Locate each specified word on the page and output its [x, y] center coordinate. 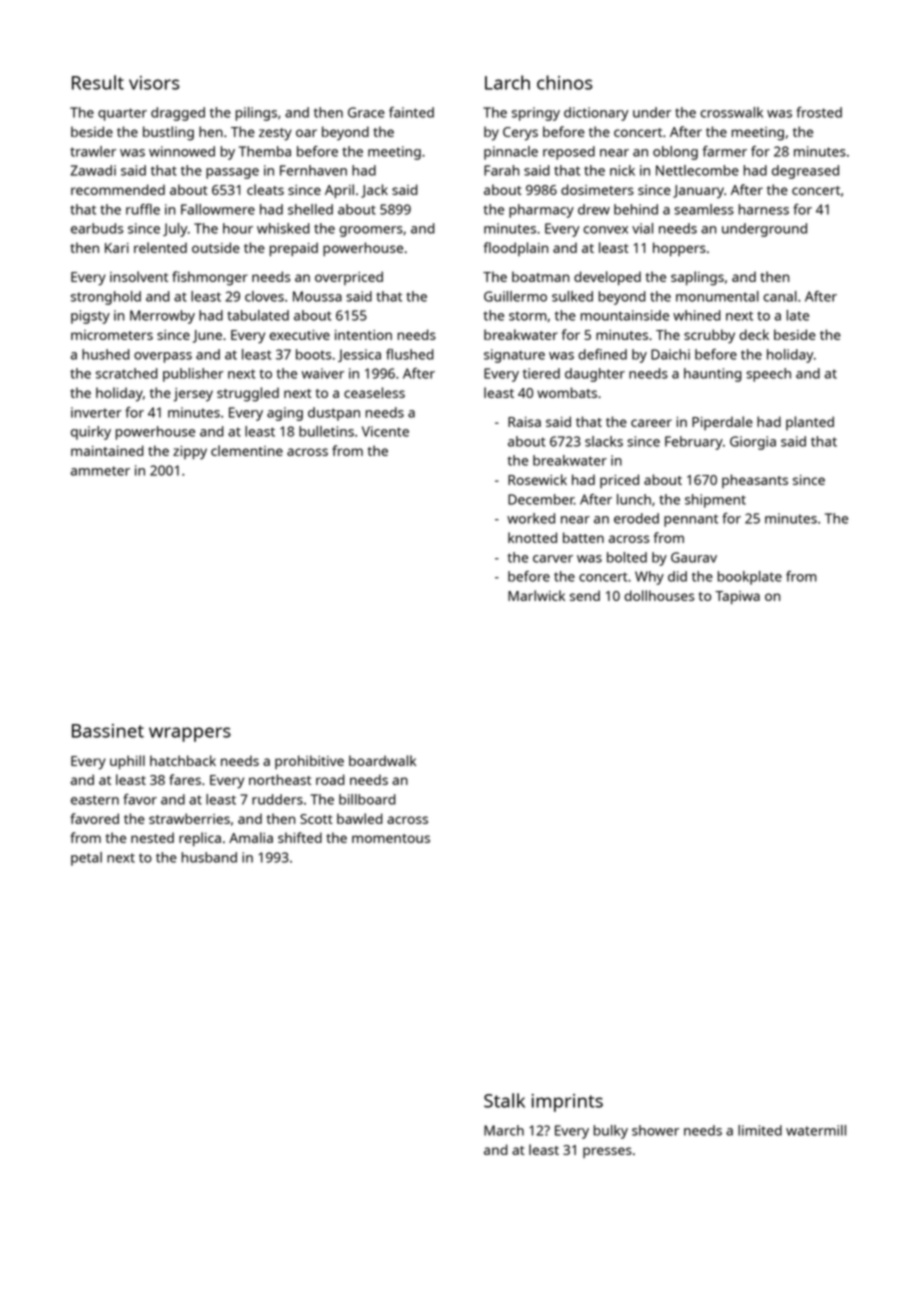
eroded [636, 518]
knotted [532, 537]
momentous [391, 838]
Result [98, 82]
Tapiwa [737, 597]
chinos [565, 82]
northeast [280, 779]
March [504, 1130]
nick [622, 170]
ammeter [100, 471]
